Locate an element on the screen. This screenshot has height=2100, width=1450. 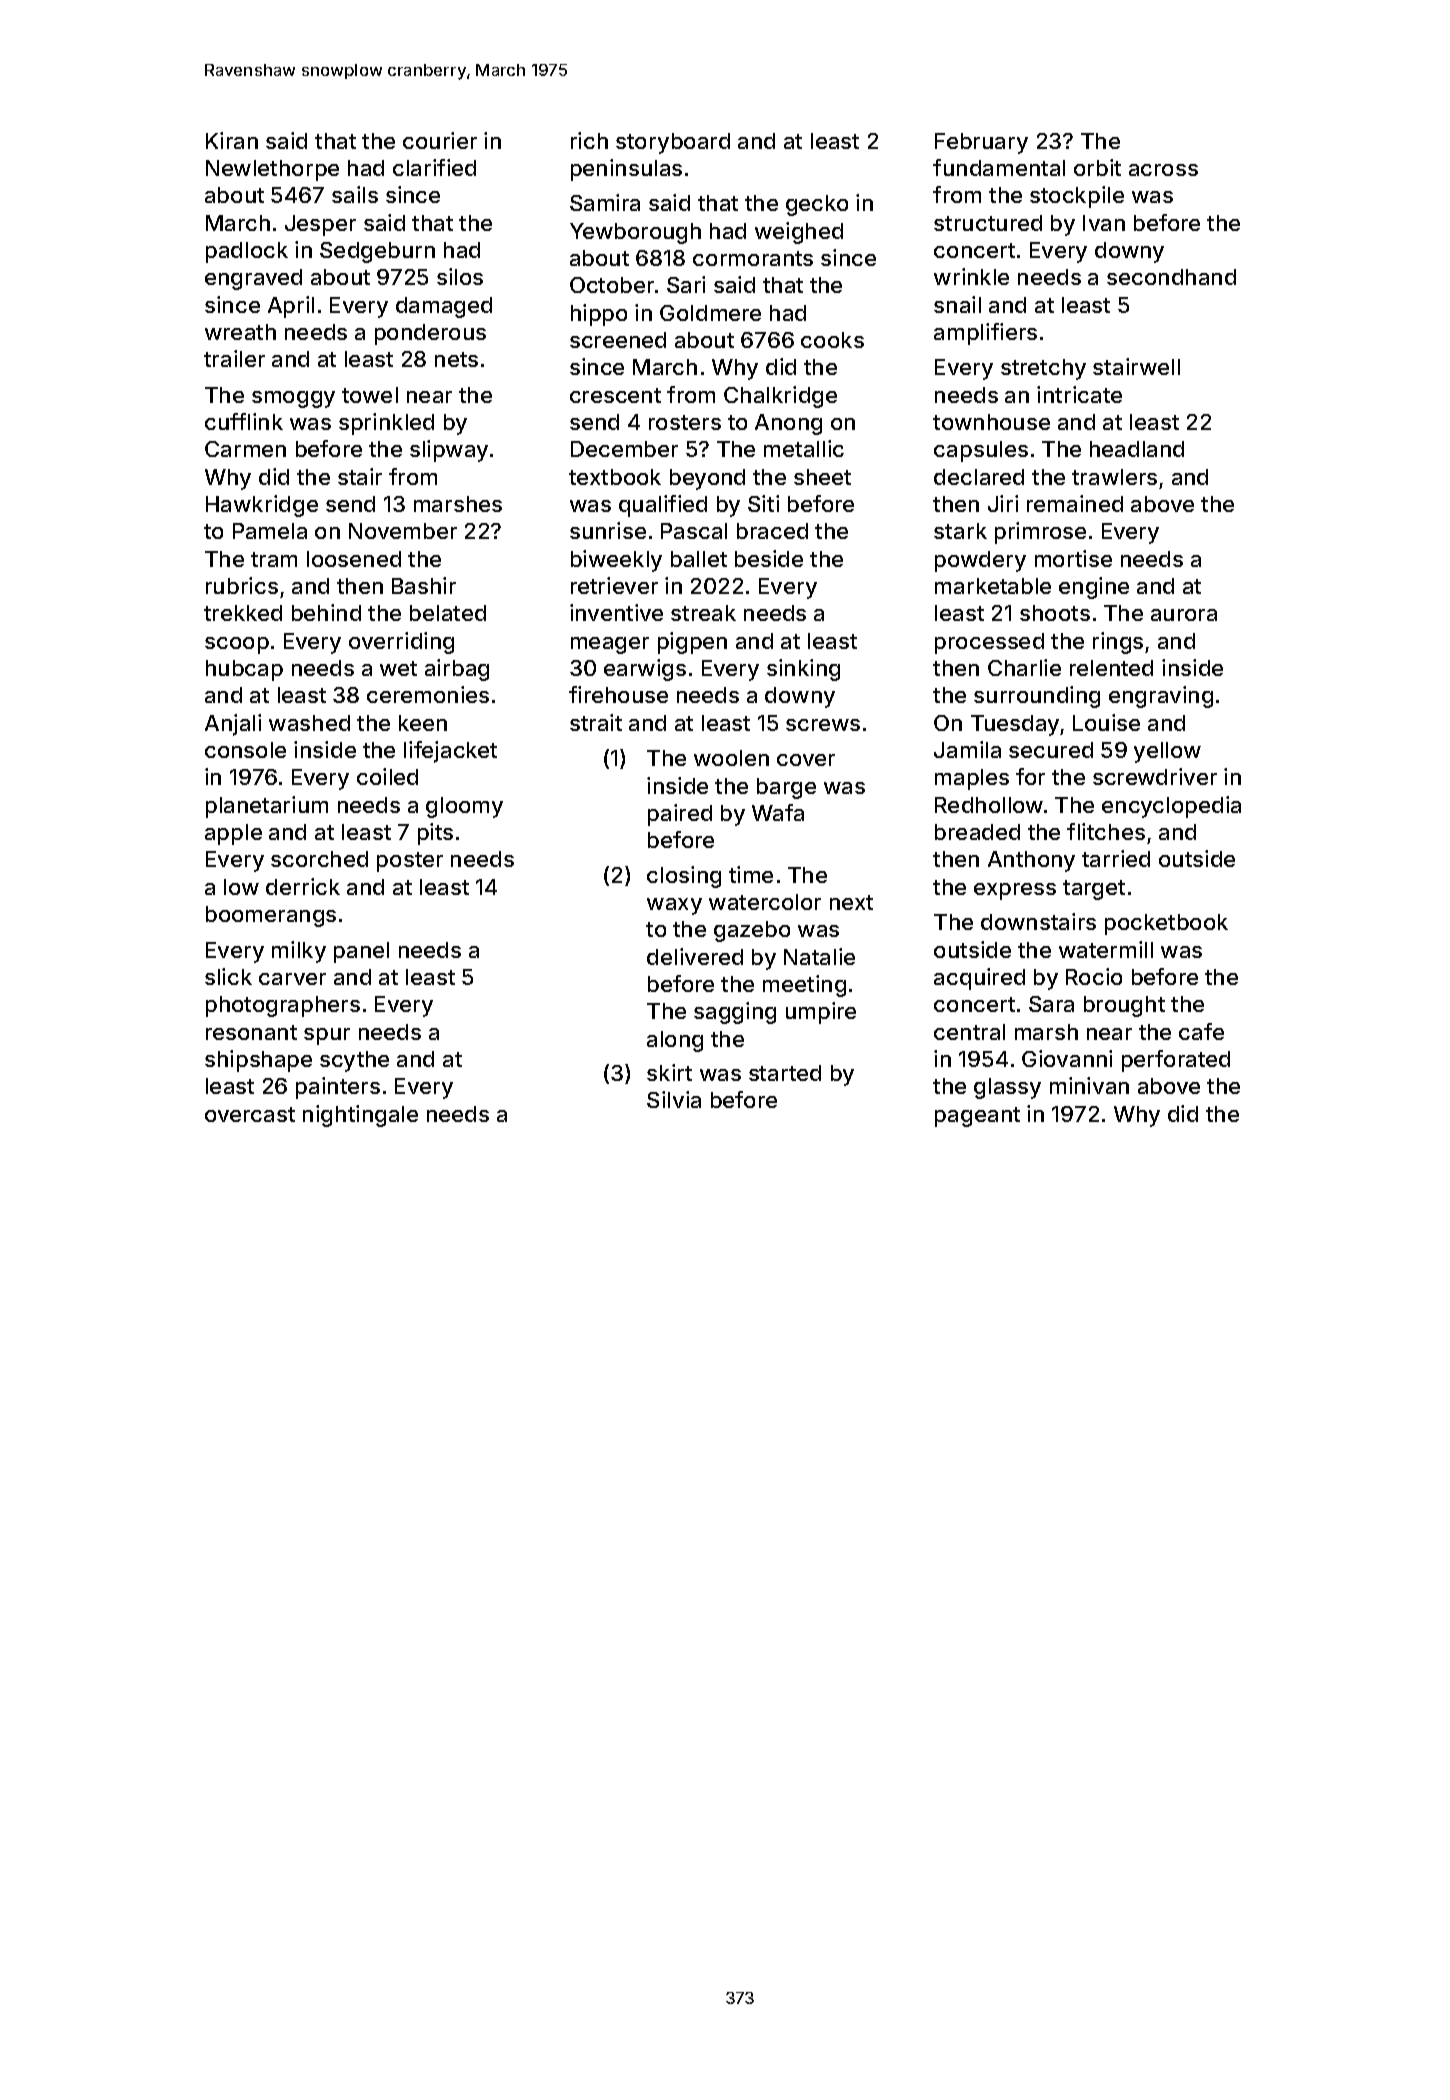
Samira is located at coordinates (605, 202).
